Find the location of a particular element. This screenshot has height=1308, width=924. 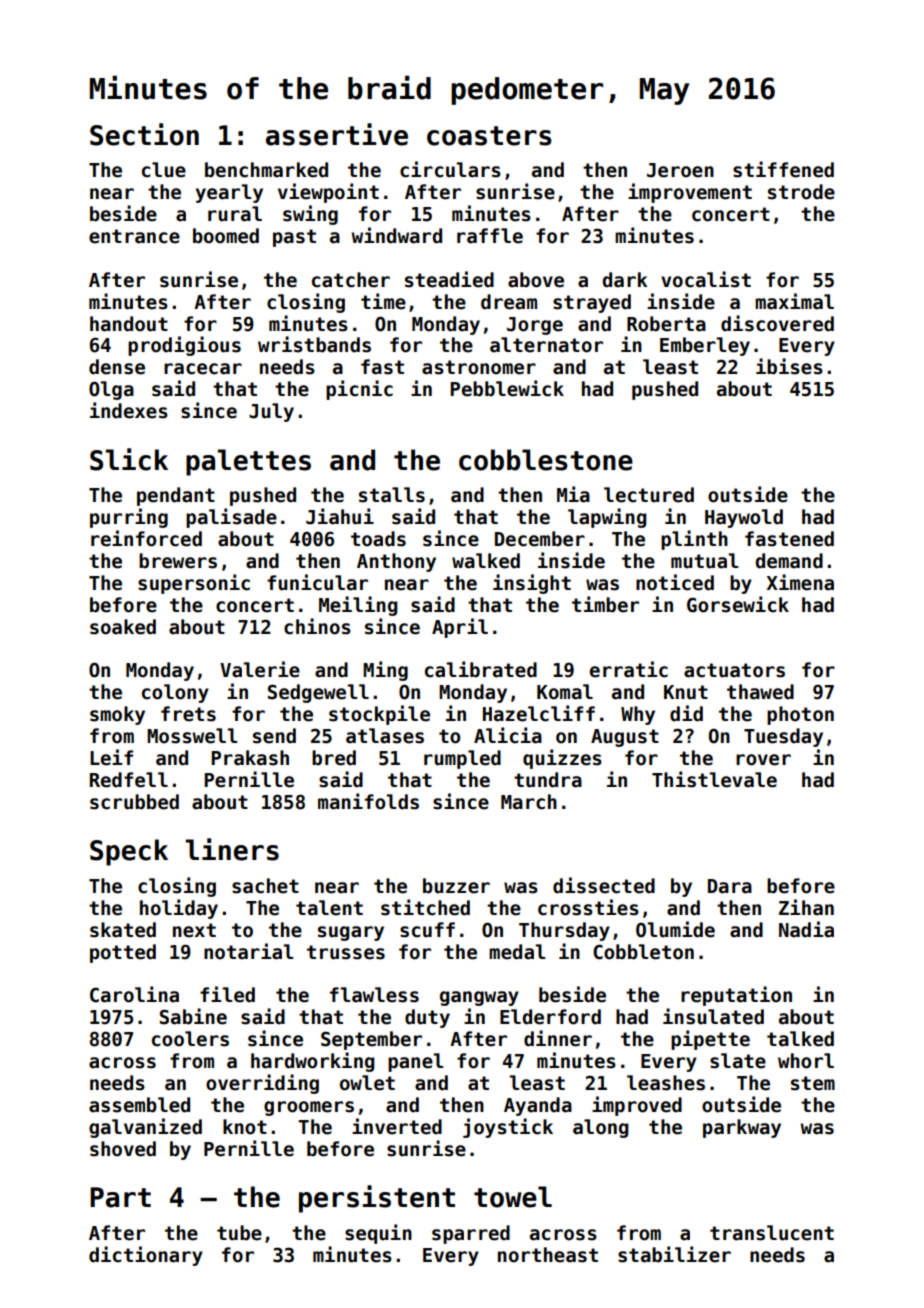

mutual is located at coordinates (704, 561).
